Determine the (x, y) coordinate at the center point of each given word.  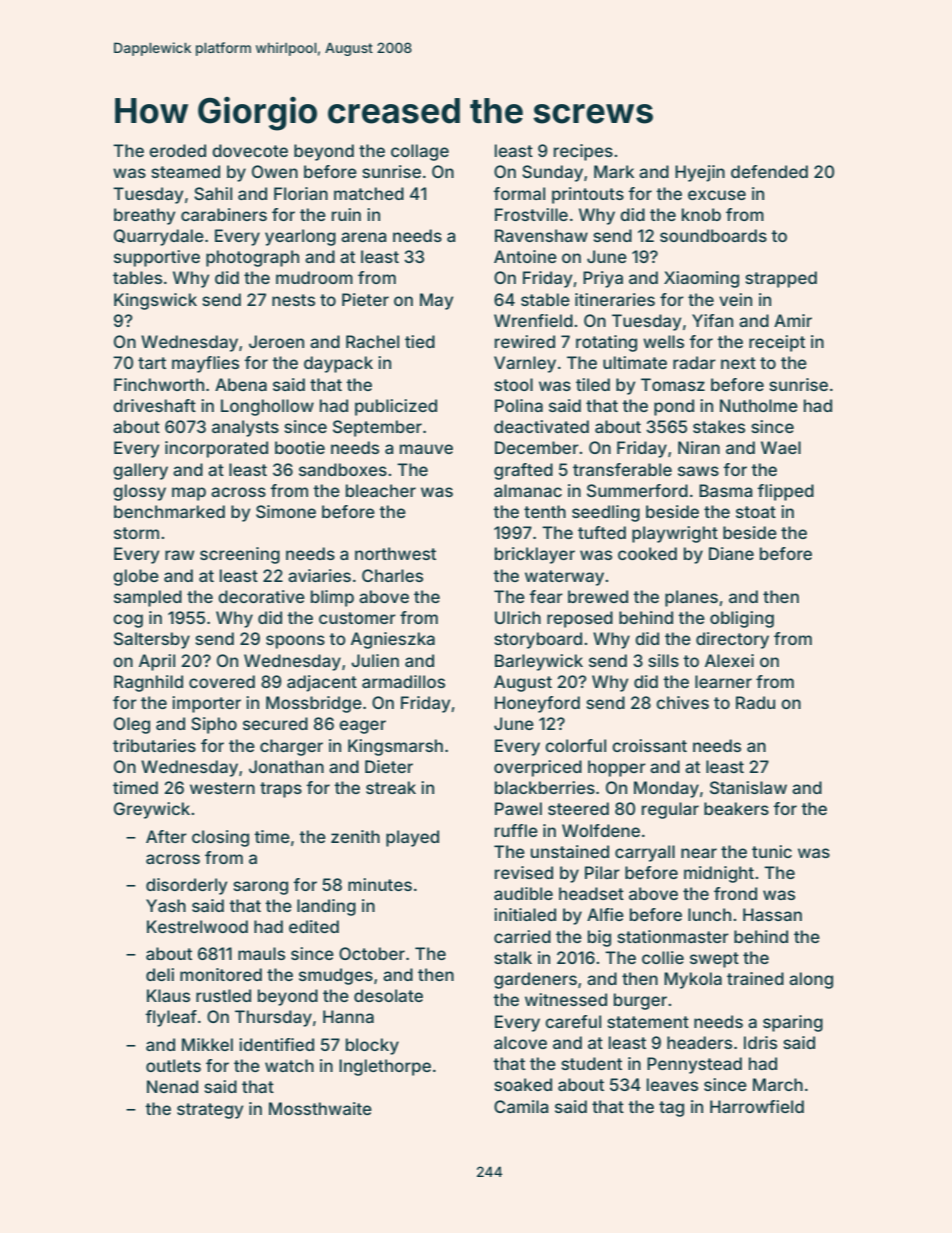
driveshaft (154, 405)
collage (420, 152)
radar (694, 362)
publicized (396, 407)
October (372, 953)
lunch (709, 914)
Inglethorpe (385, 1067)
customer (357, 618)
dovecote (250, 150)
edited (314, 926)
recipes (583, 152)
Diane (731, 553)
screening (240, 555)
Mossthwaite (320, 1108)
